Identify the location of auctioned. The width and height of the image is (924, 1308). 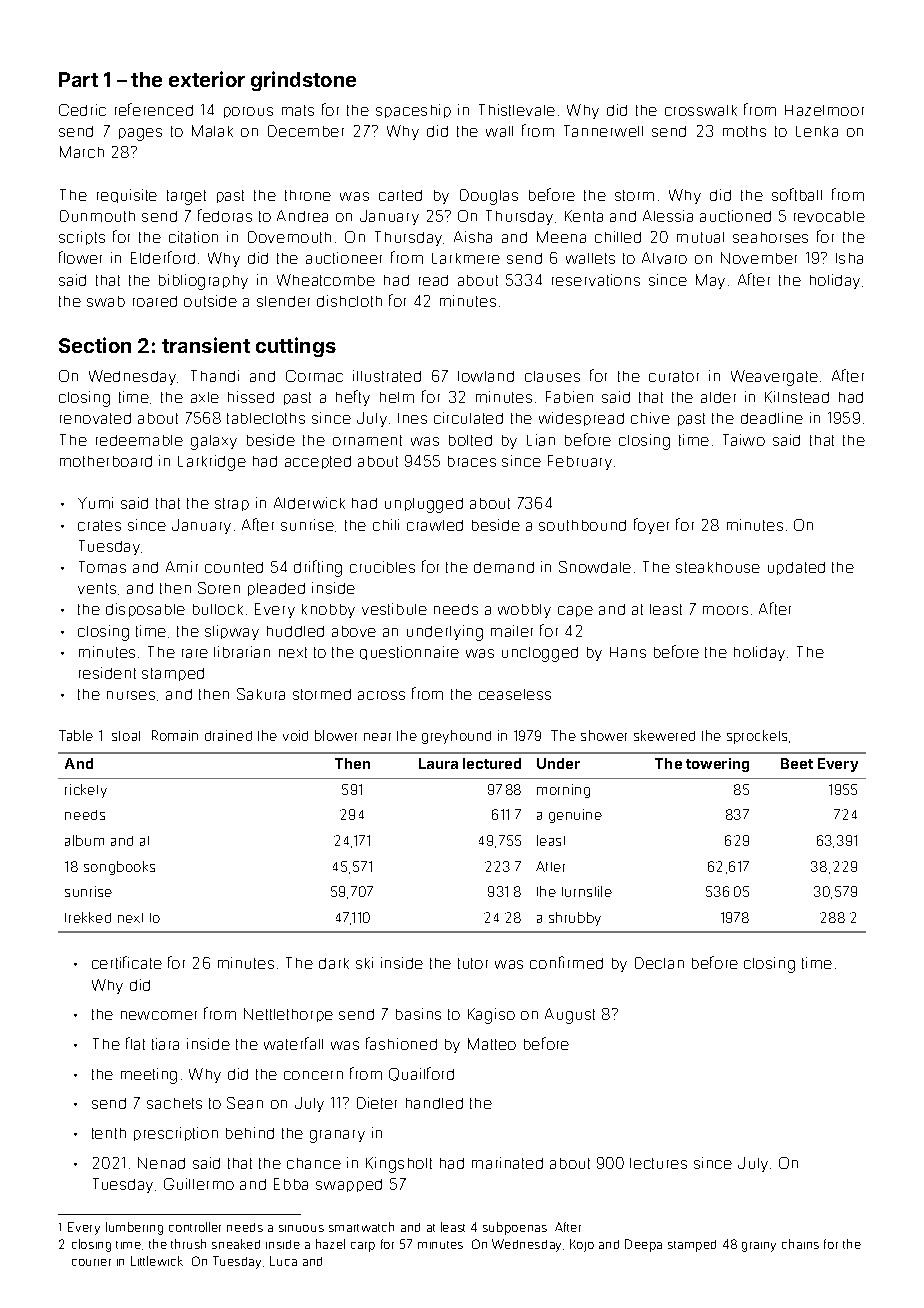
(735, 216).
